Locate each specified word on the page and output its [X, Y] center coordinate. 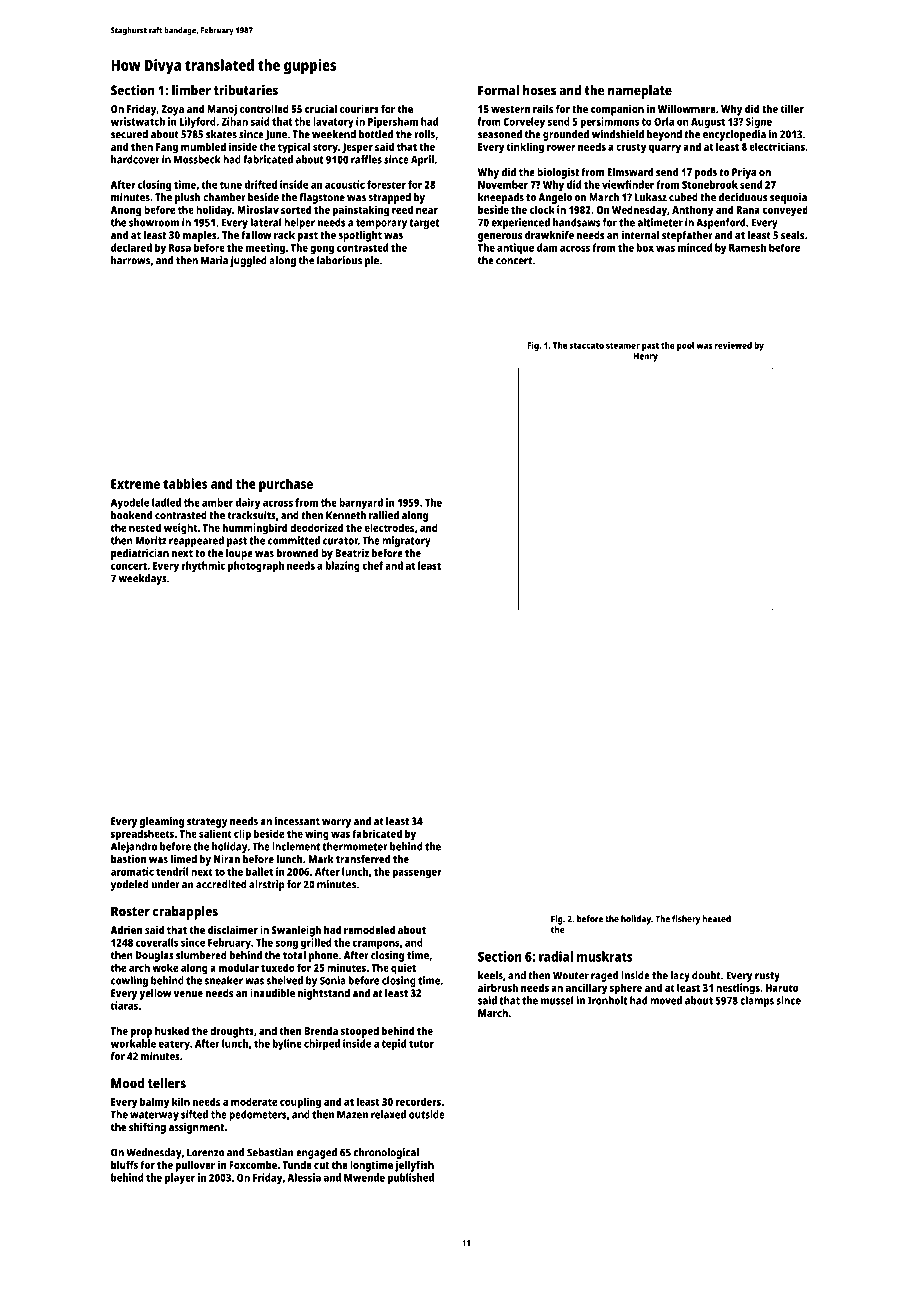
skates [221, 134]
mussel [557, 1000]
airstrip [267, 885]
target [424, 224]
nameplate [640, 92]
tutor [421, 1044]
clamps [757, 1001]
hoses [539, 90]
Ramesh [747, 247]
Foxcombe [253, 1164]
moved [666, 1000]
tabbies [185, 483]
